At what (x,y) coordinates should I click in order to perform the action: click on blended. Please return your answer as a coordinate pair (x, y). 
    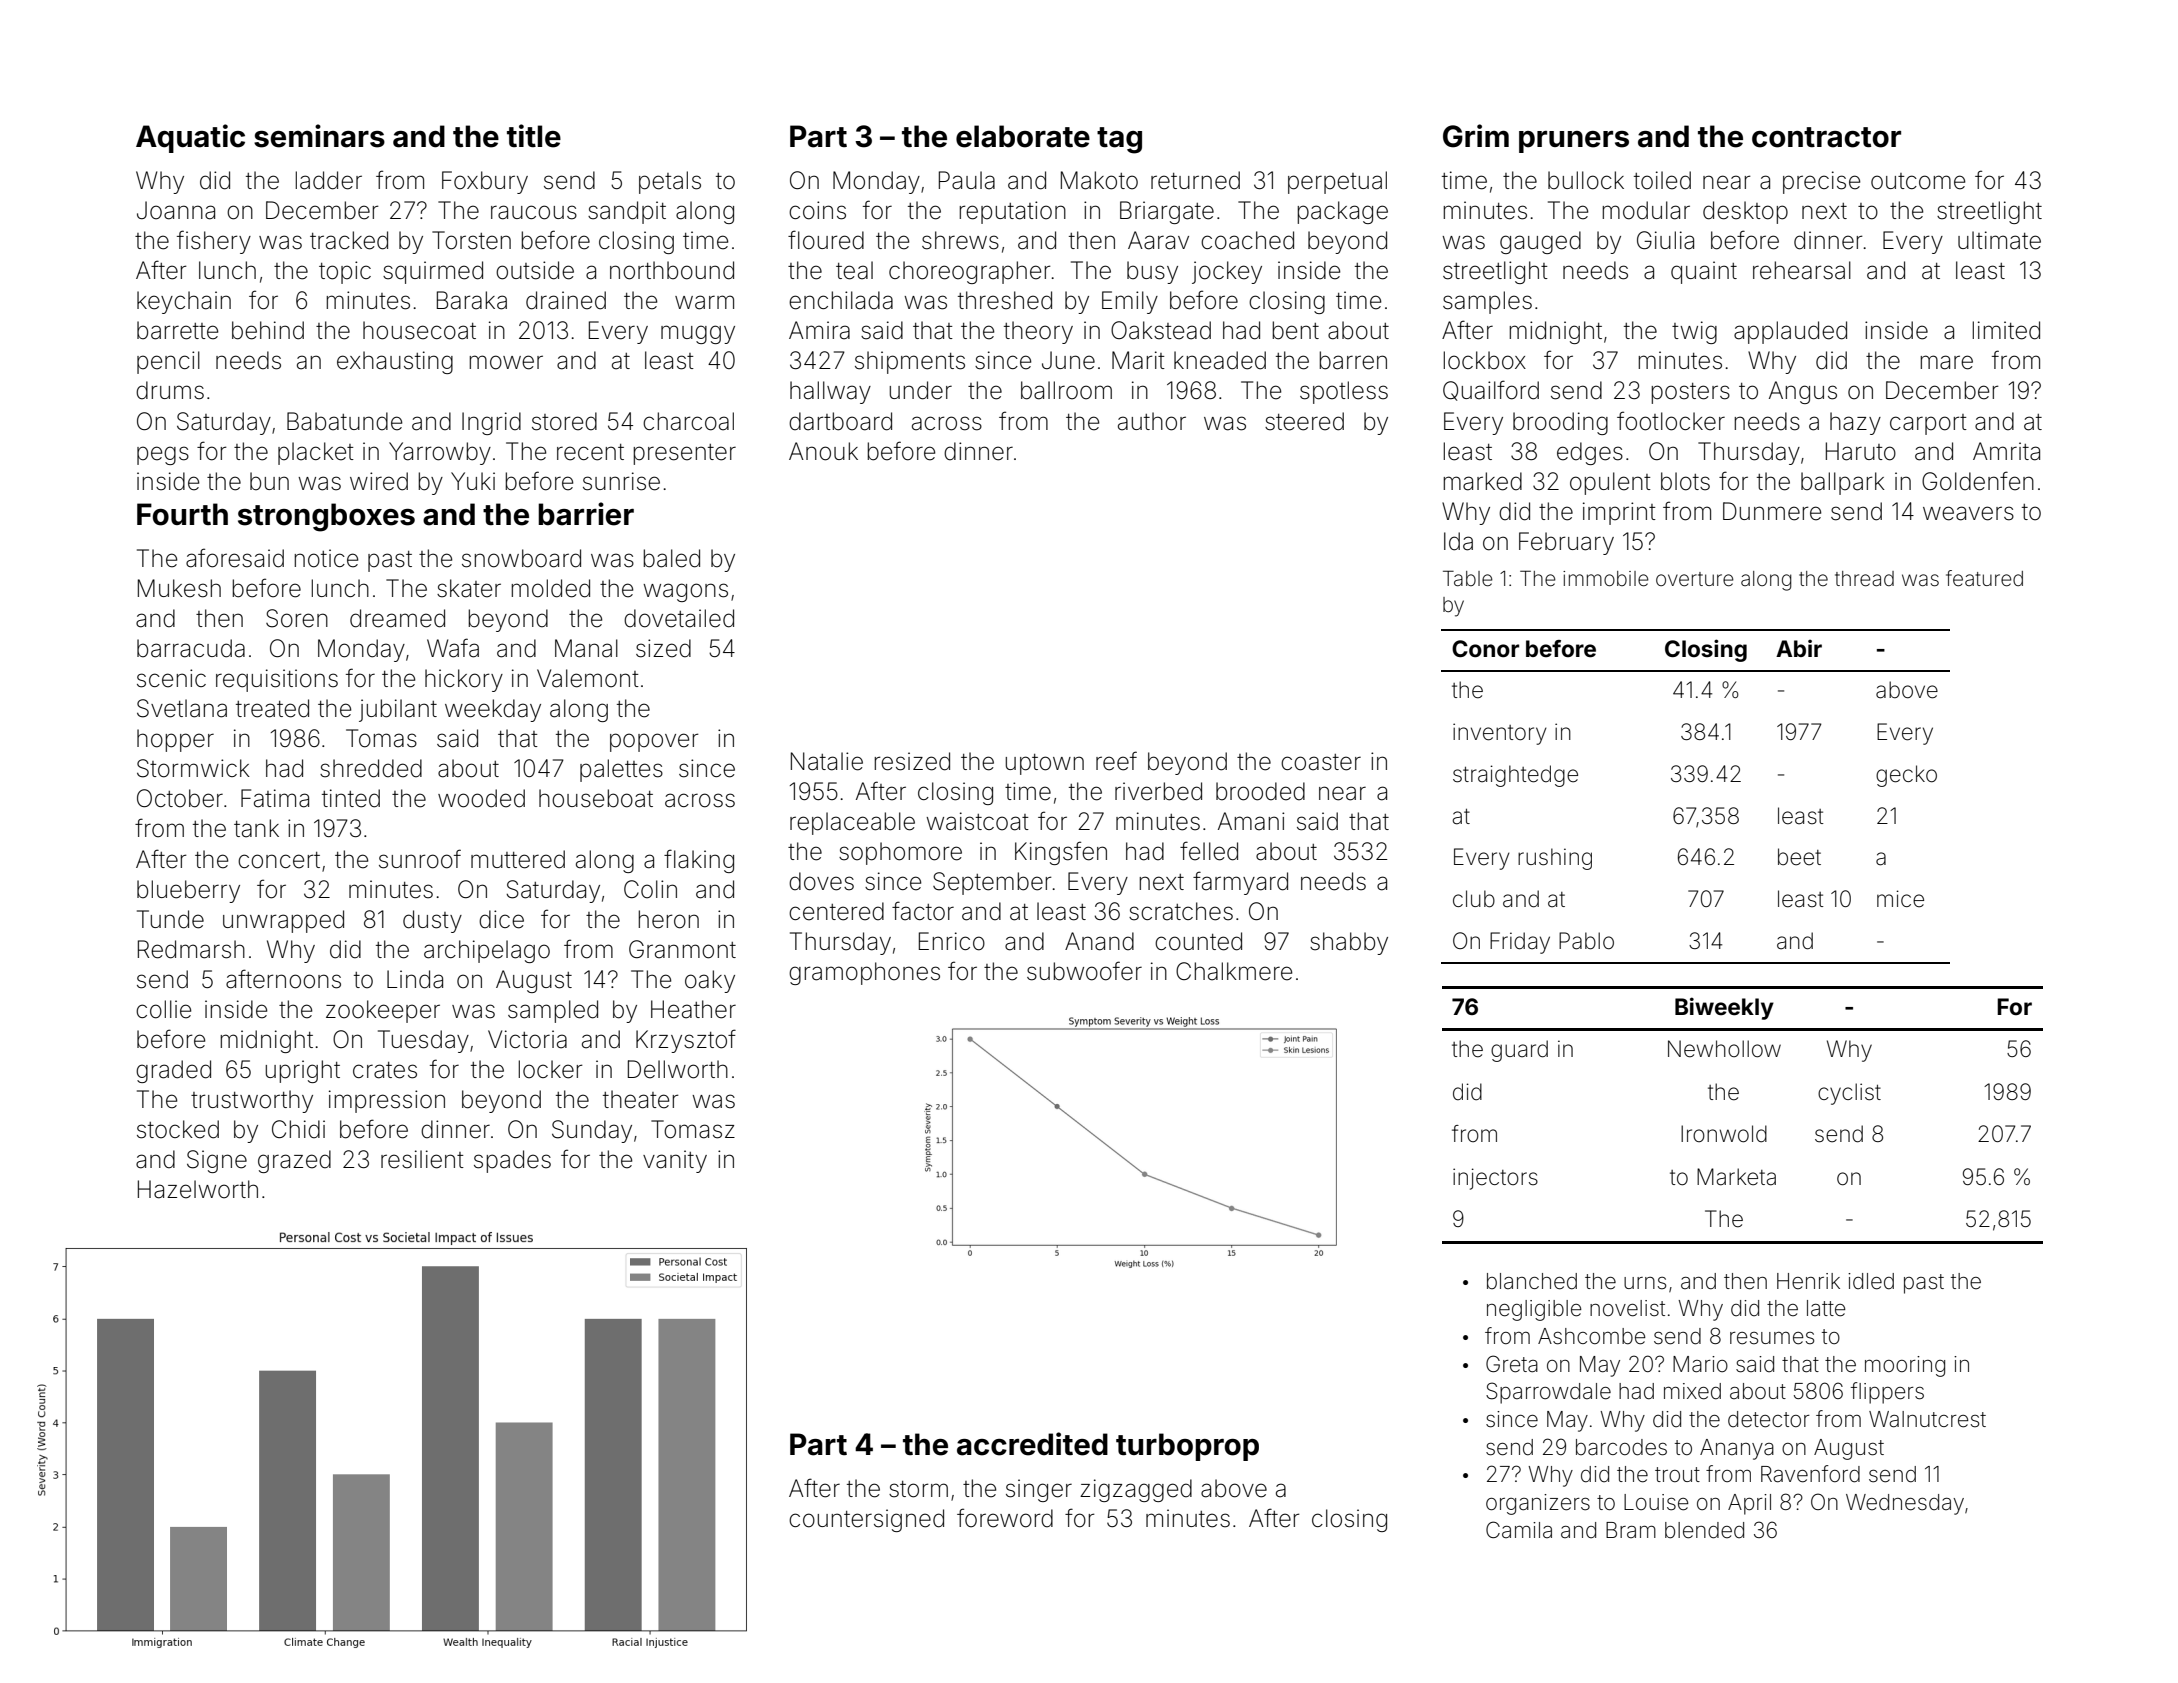
    Looking at the image, I should click on (1704, 1530).
